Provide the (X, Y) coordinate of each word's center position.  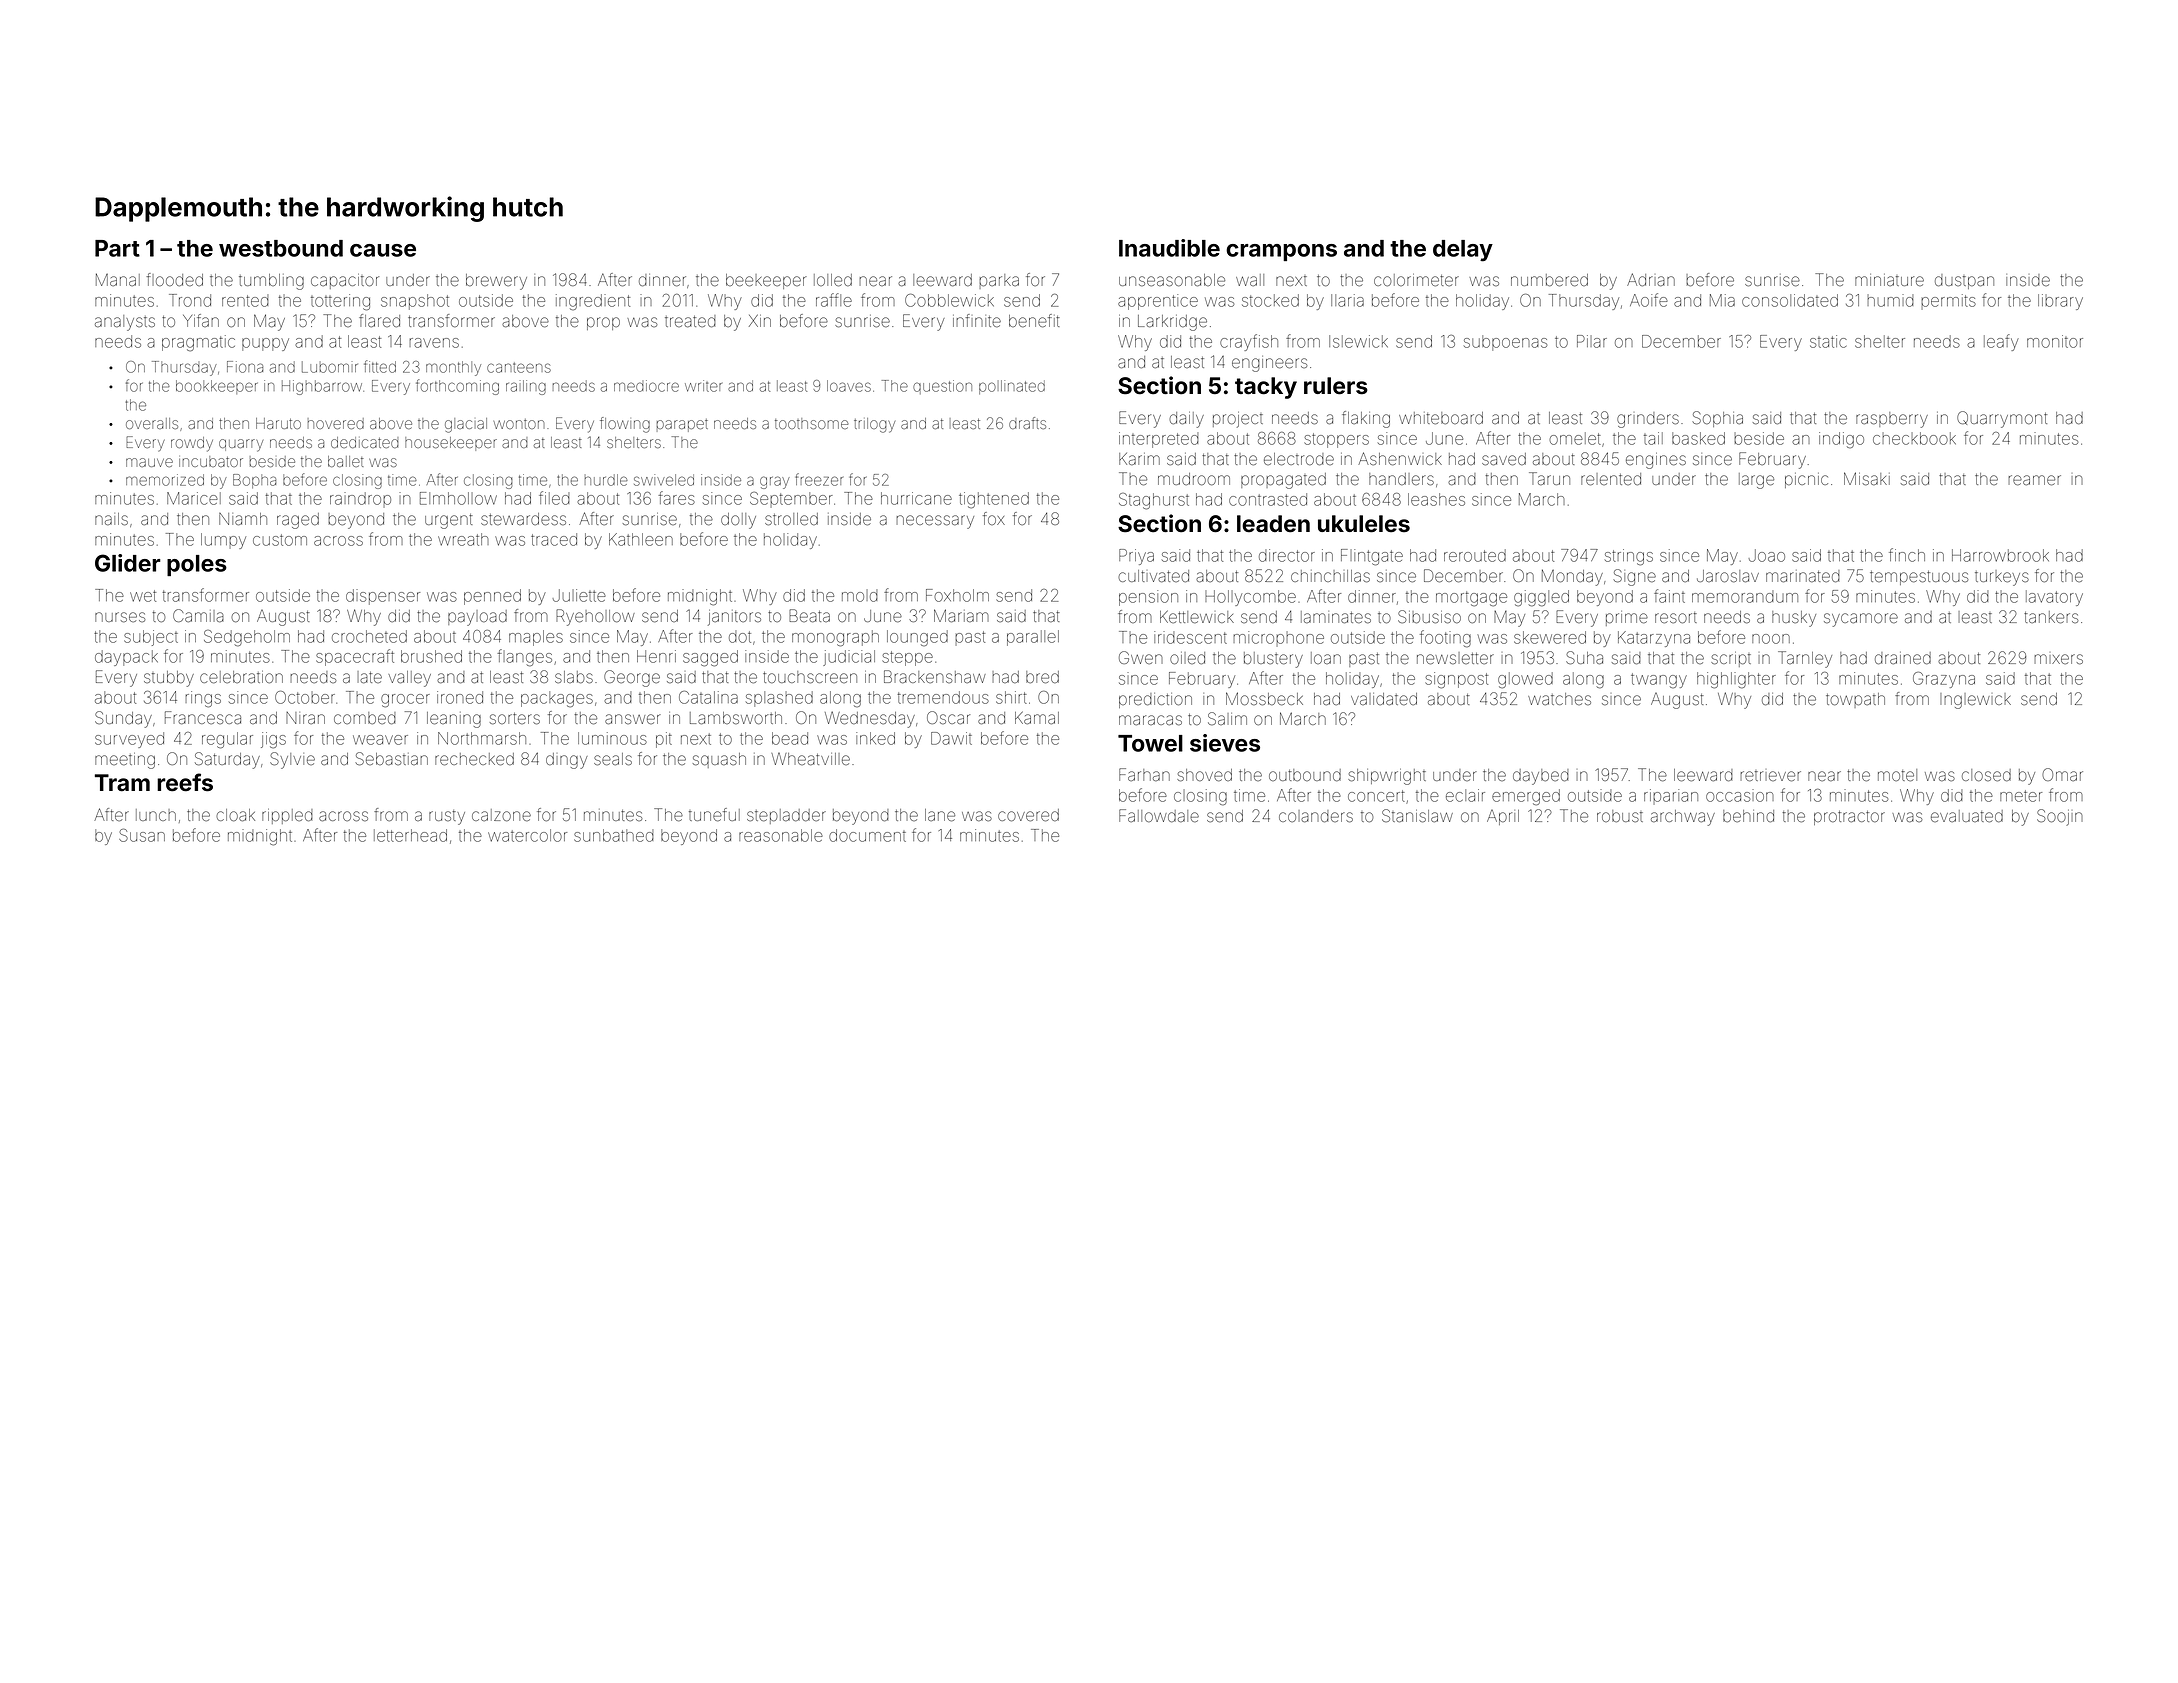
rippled (287, 816)
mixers (2058, 659)
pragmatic (198, 343)
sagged (710, 658)
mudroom (1194, 479)
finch (1907, 555)
